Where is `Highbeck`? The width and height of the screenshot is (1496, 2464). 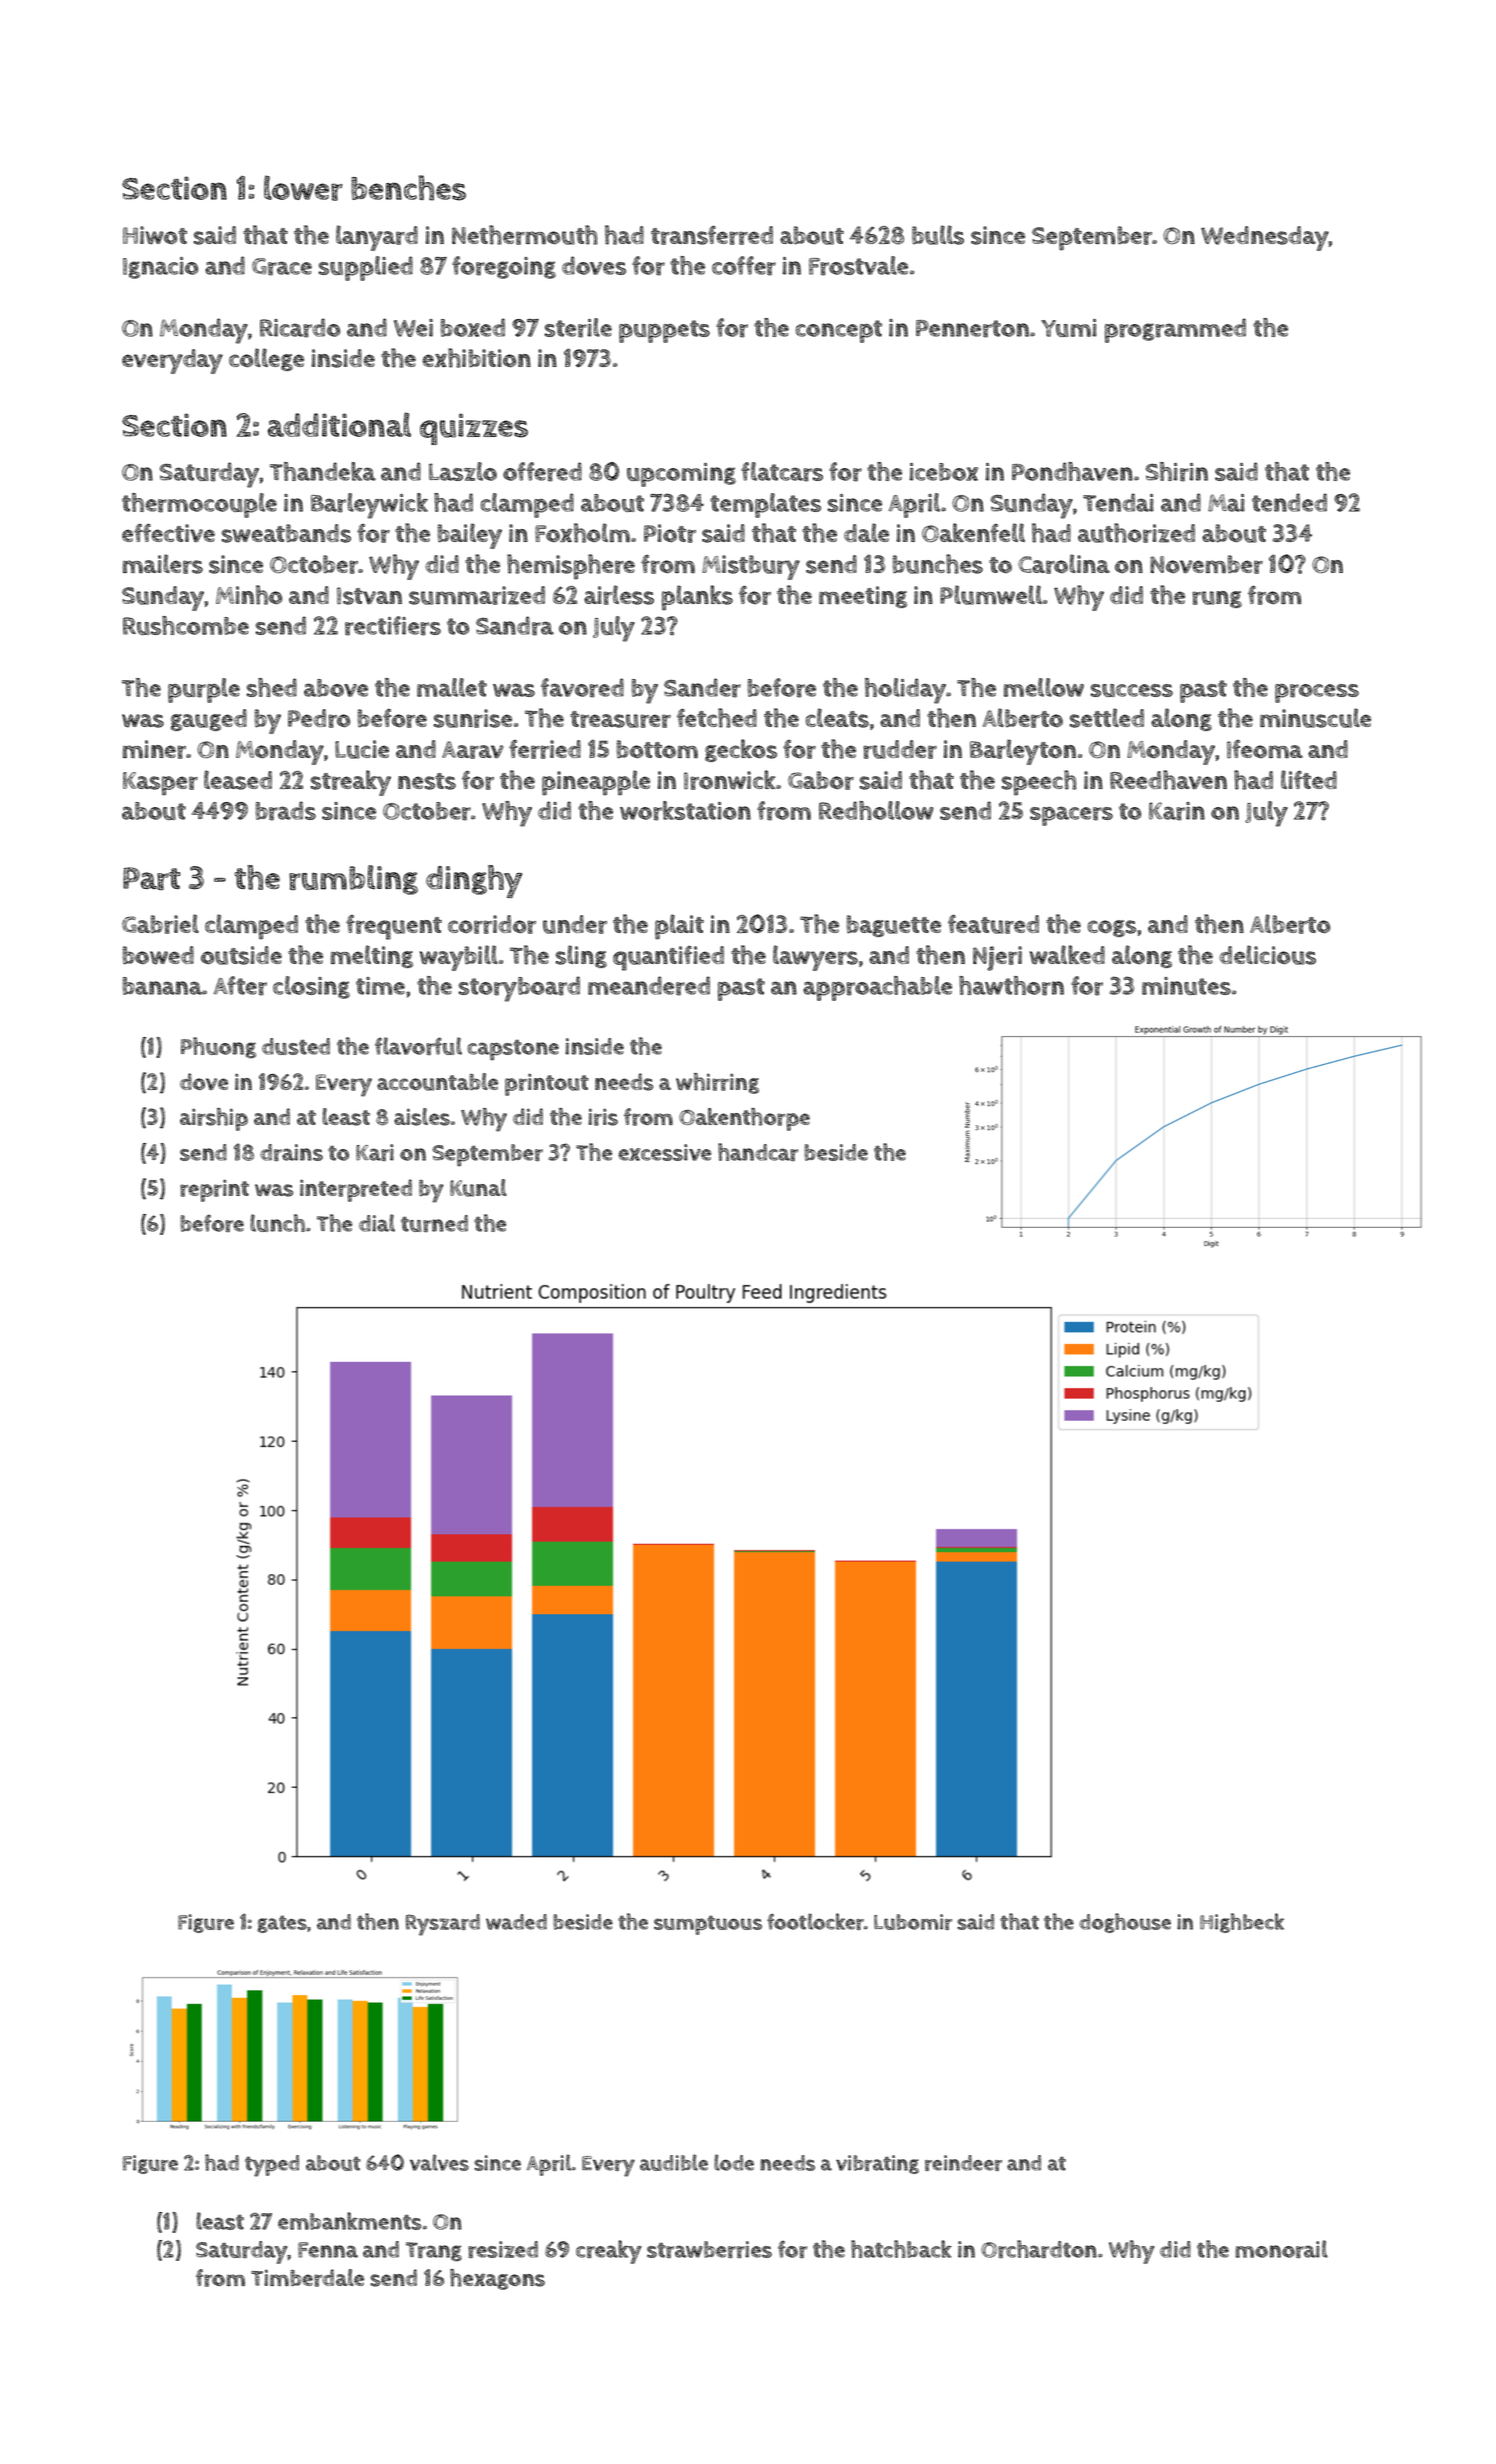 Highbeck is located at coordinates (1242, 1923).
